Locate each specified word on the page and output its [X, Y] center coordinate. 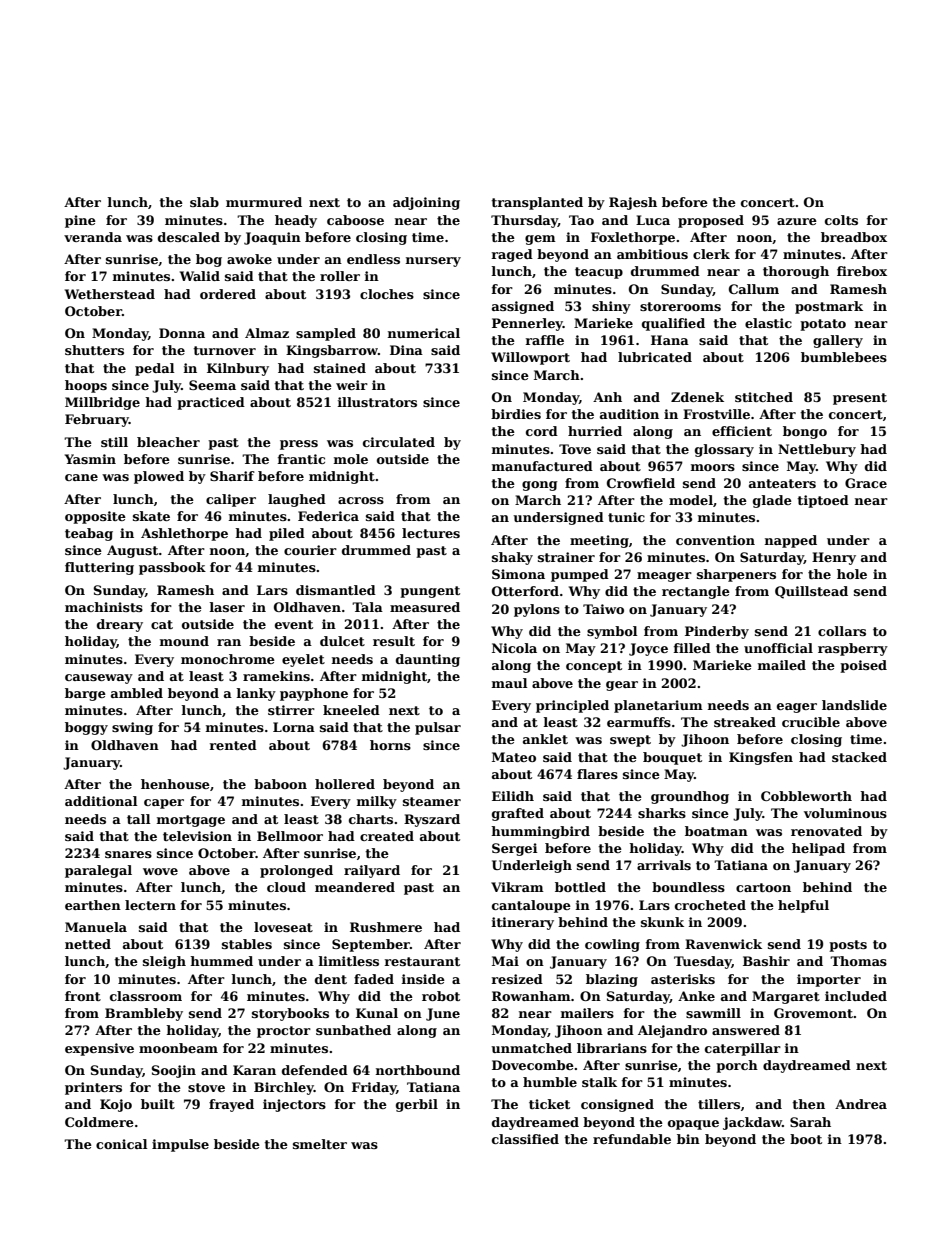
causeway [99, 679]
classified [525, 1139]
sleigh [164, 962]
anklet [545, 739]
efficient [742, 431]
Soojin [174, 1071]
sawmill [713, 1013]
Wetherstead [110, 294]
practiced [211, 403]
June [443, 1014]
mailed [782, 665]
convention [715, 540]
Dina [406, 350]
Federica [328, 516]
